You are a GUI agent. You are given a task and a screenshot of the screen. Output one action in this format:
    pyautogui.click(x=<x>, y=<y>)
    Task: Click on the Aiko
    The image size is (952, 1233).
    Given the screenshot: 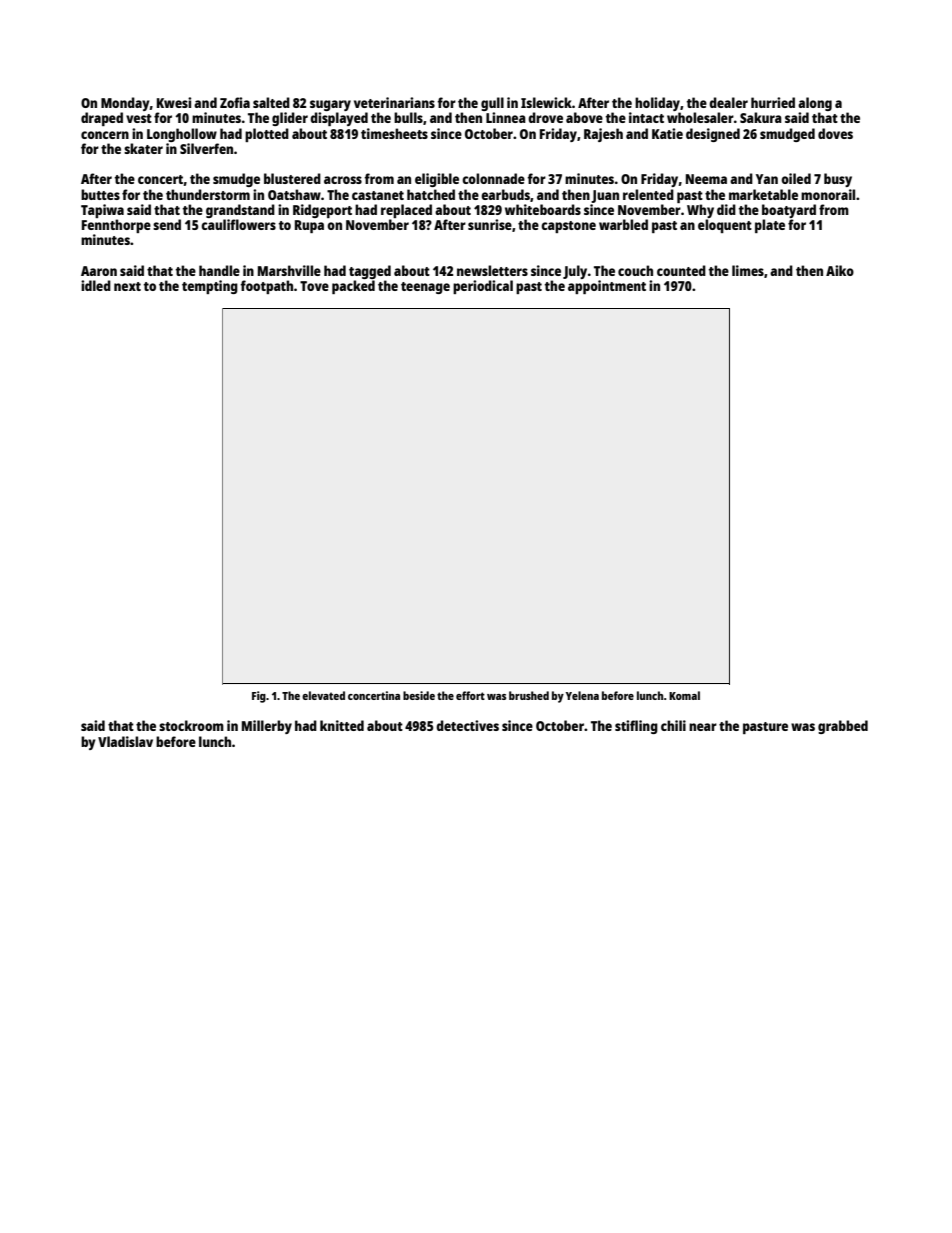 What is the action you would take?
    pyautogui.click(x=840, y=270)
